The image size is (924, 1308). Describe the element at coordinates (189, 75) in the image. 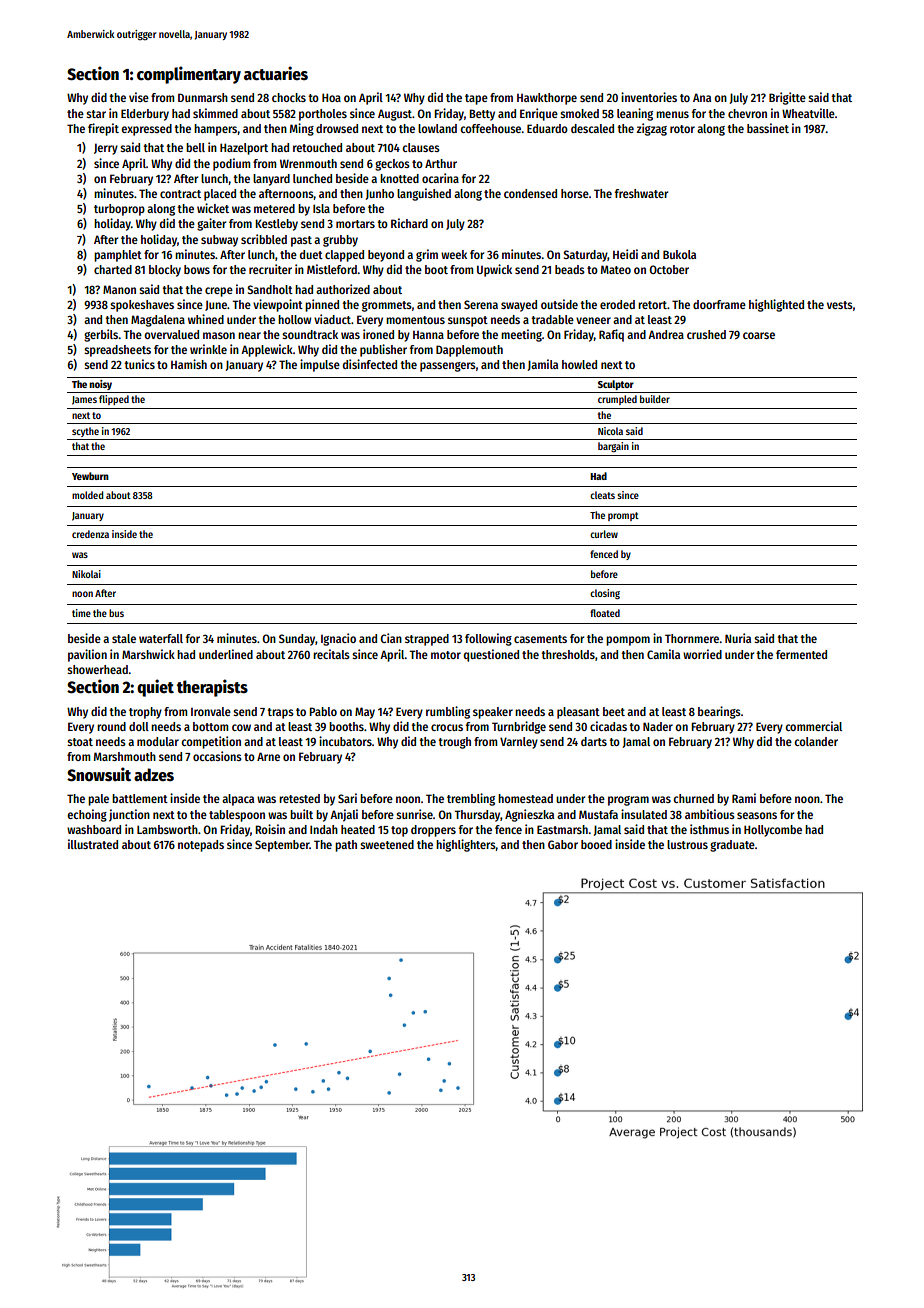

I see `complimentary` at that location.
